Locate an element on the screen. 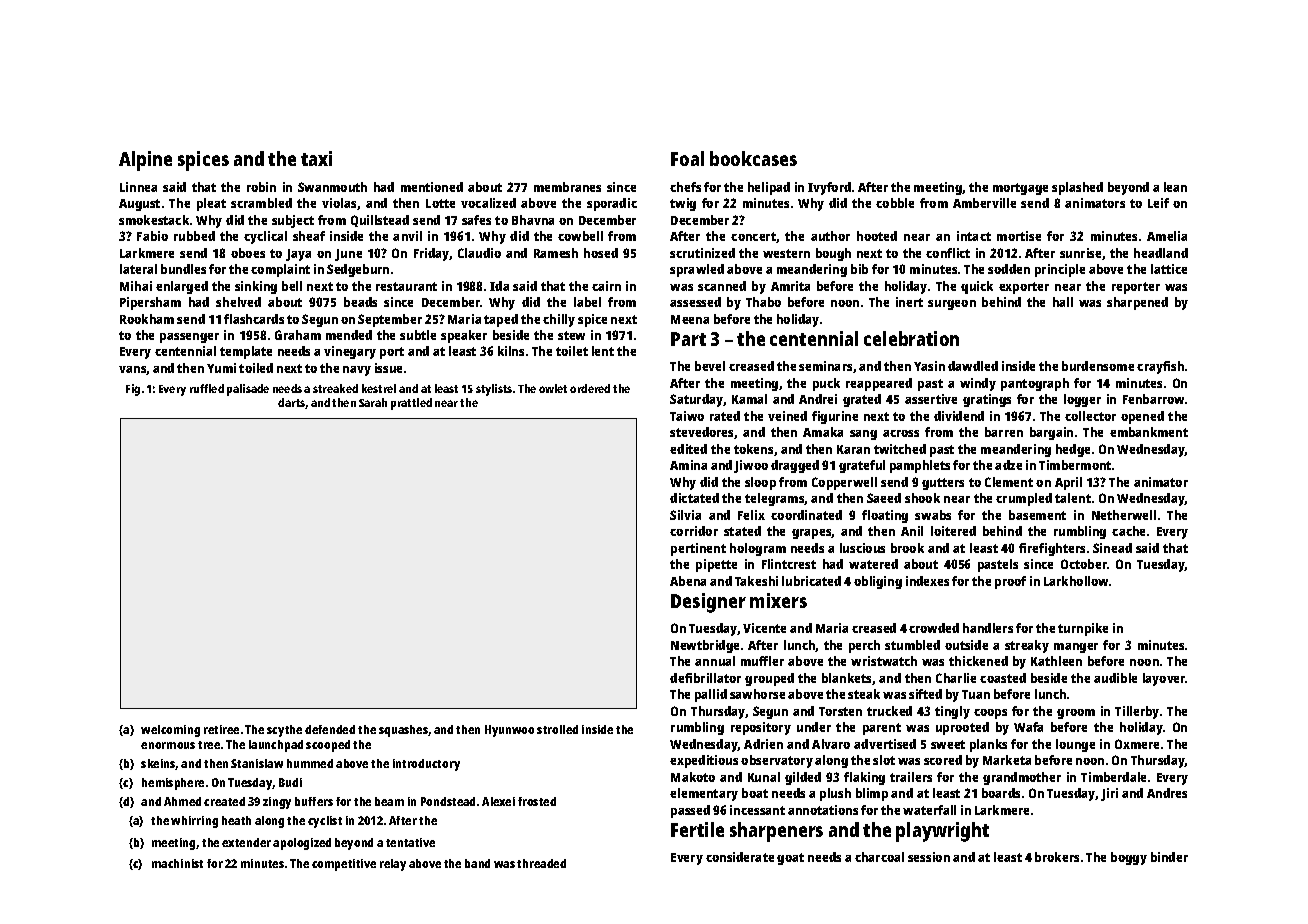  defended is located at coordinates (330, 729).
